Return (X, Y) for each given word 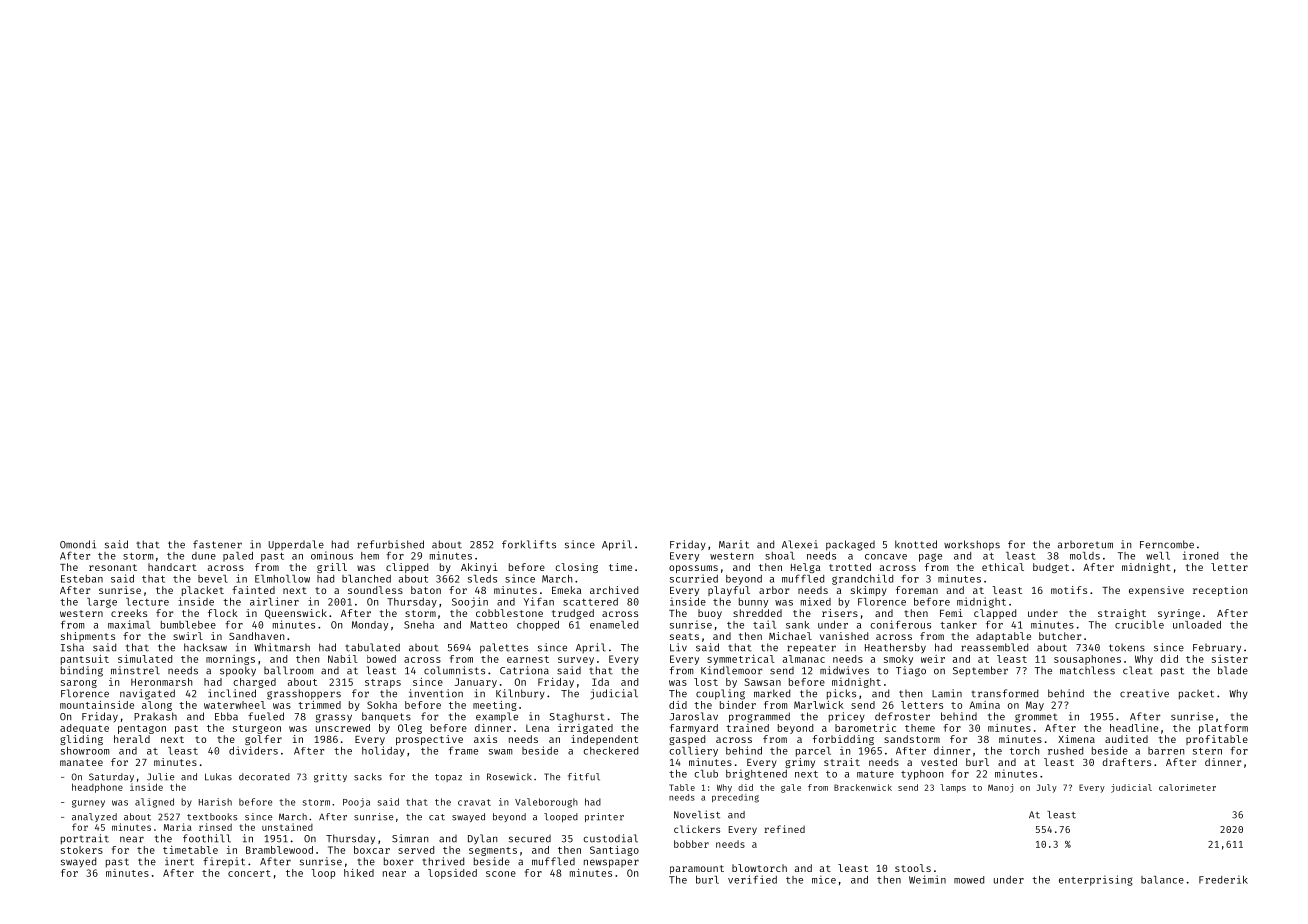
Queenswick (296, 614)
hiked (359, 873)
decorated (264, 777)
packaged (850, 545)
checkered (610, 751)
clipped (407, 568)
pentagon (142, 729)
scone (501, 874)
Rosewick (509, 777)
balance (1162, 880)
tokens (1127, 647)
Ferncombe (1167, 544)
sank (797, 625)
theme (920, 728)
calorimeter (1187, 787)
